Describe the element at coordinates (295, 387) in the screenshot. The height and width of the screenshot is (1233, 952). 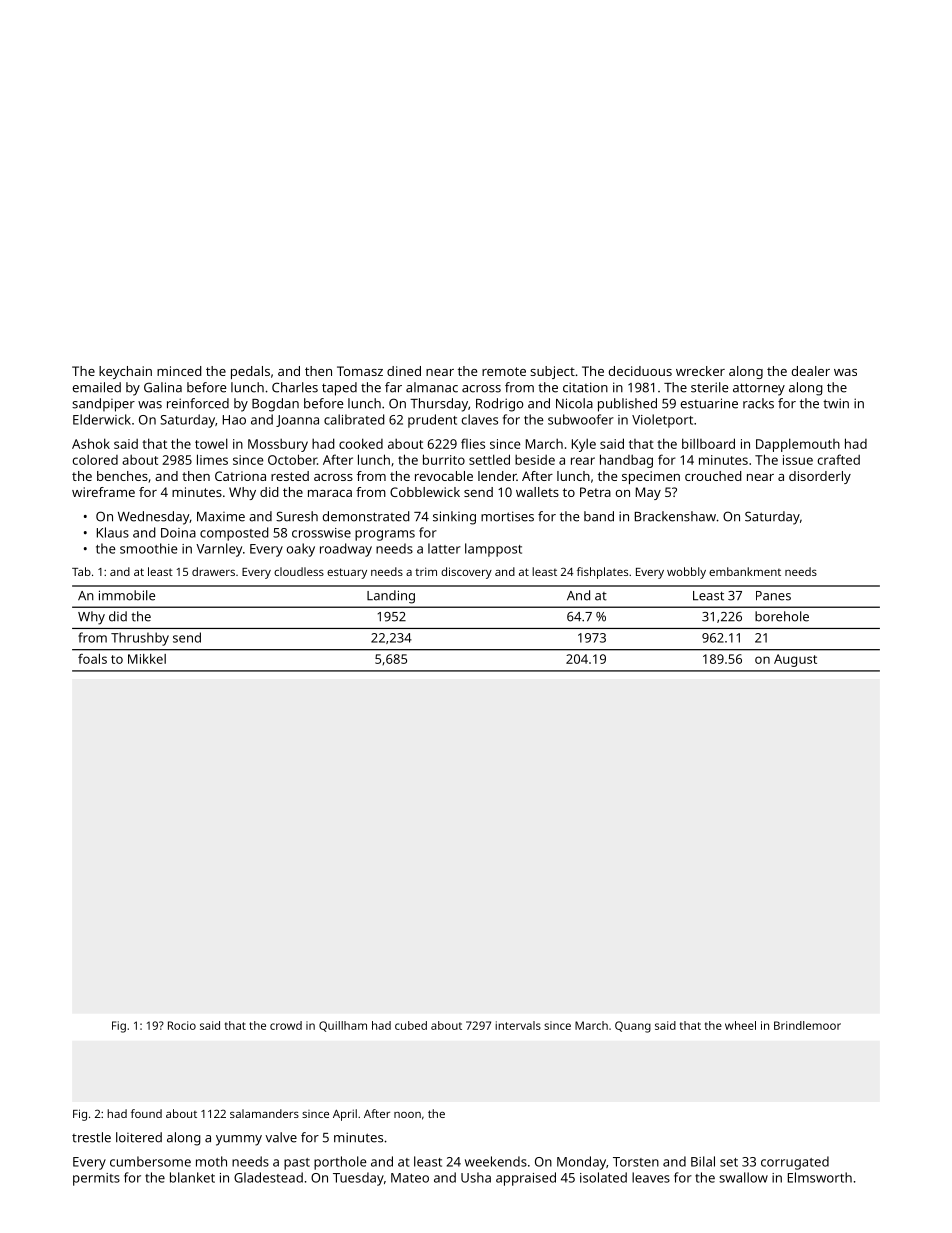
I see `Charles` at that location.
